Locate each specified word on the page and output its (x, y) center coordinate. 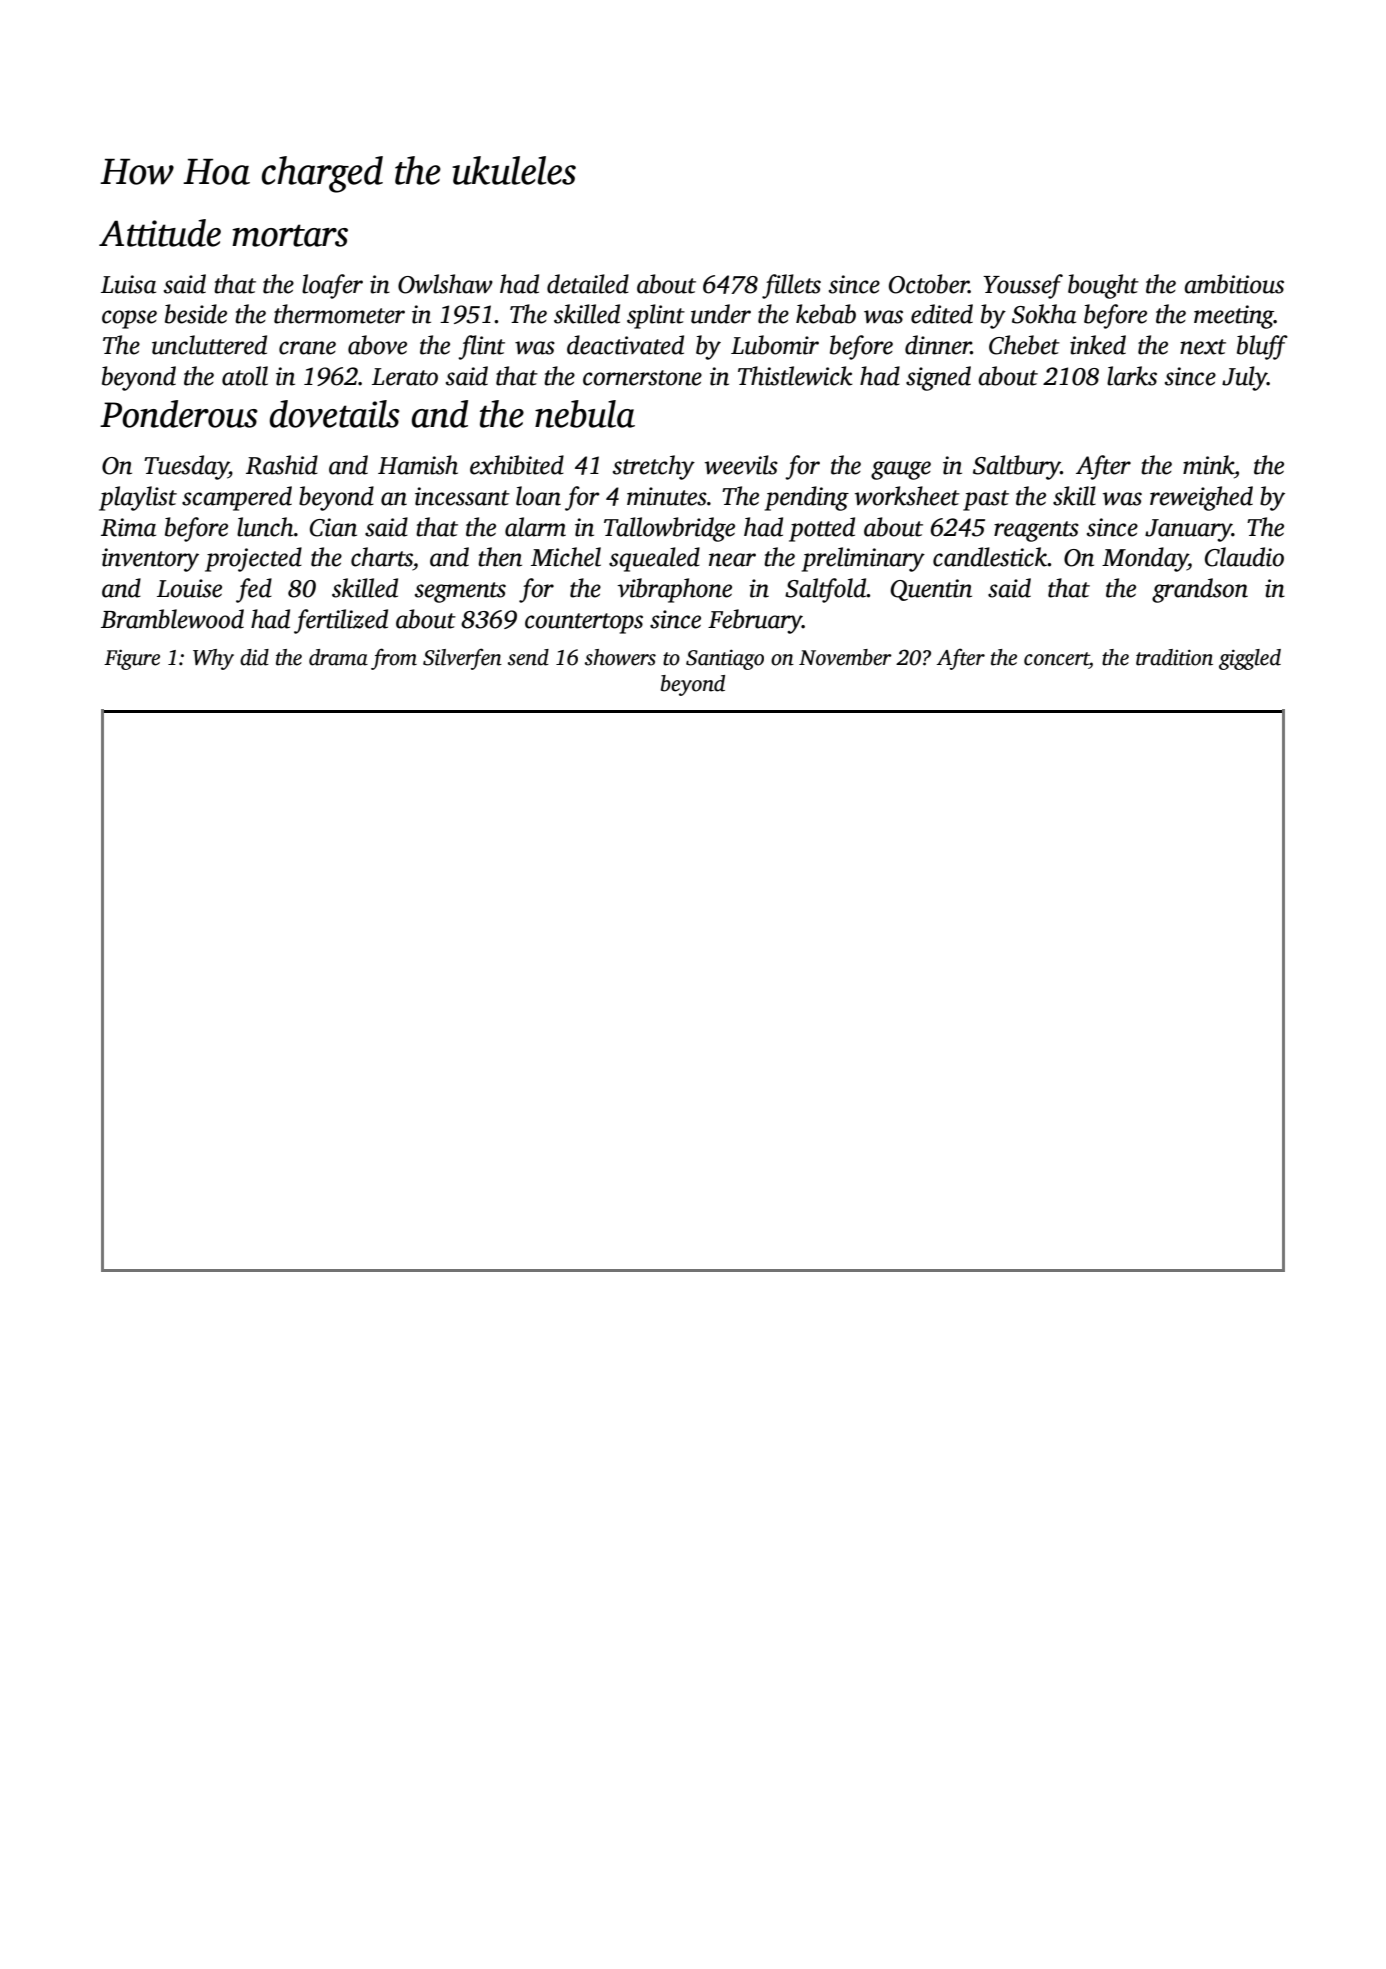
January (1188, 530)
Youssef (1023, 286)
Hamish (418, 465)
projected (253, 559)
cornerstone (642, 378)
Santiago (725, 660)
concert (1056, 659)
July (1244, 378)
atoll (245, 376)
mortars (290, 235)
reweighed (1201, 498)
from (394, 659)
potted (822, 529)
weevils (741, 465)
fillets (791, 286)
